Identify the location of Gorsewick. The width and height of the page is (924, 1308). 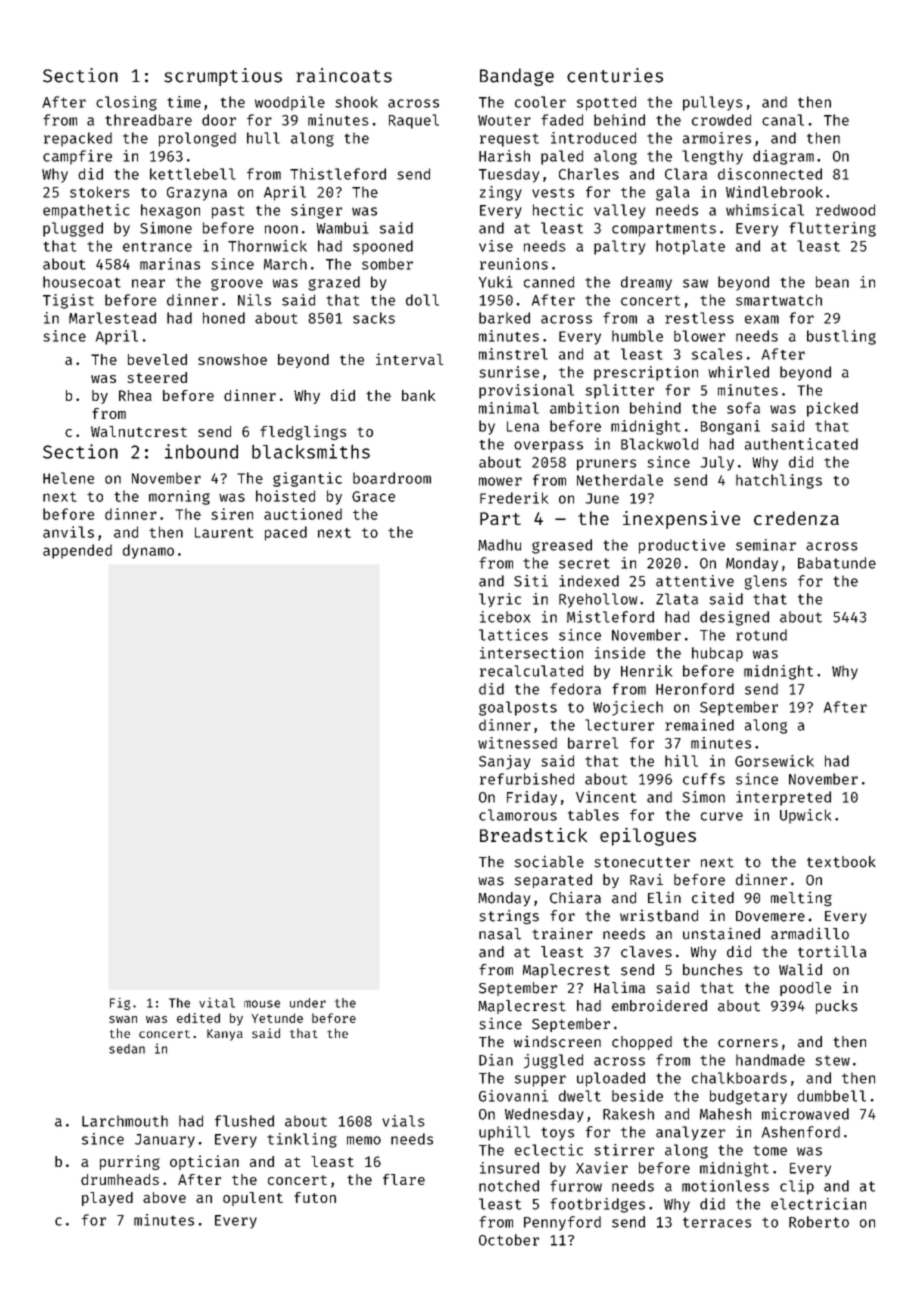
(774, 761).
